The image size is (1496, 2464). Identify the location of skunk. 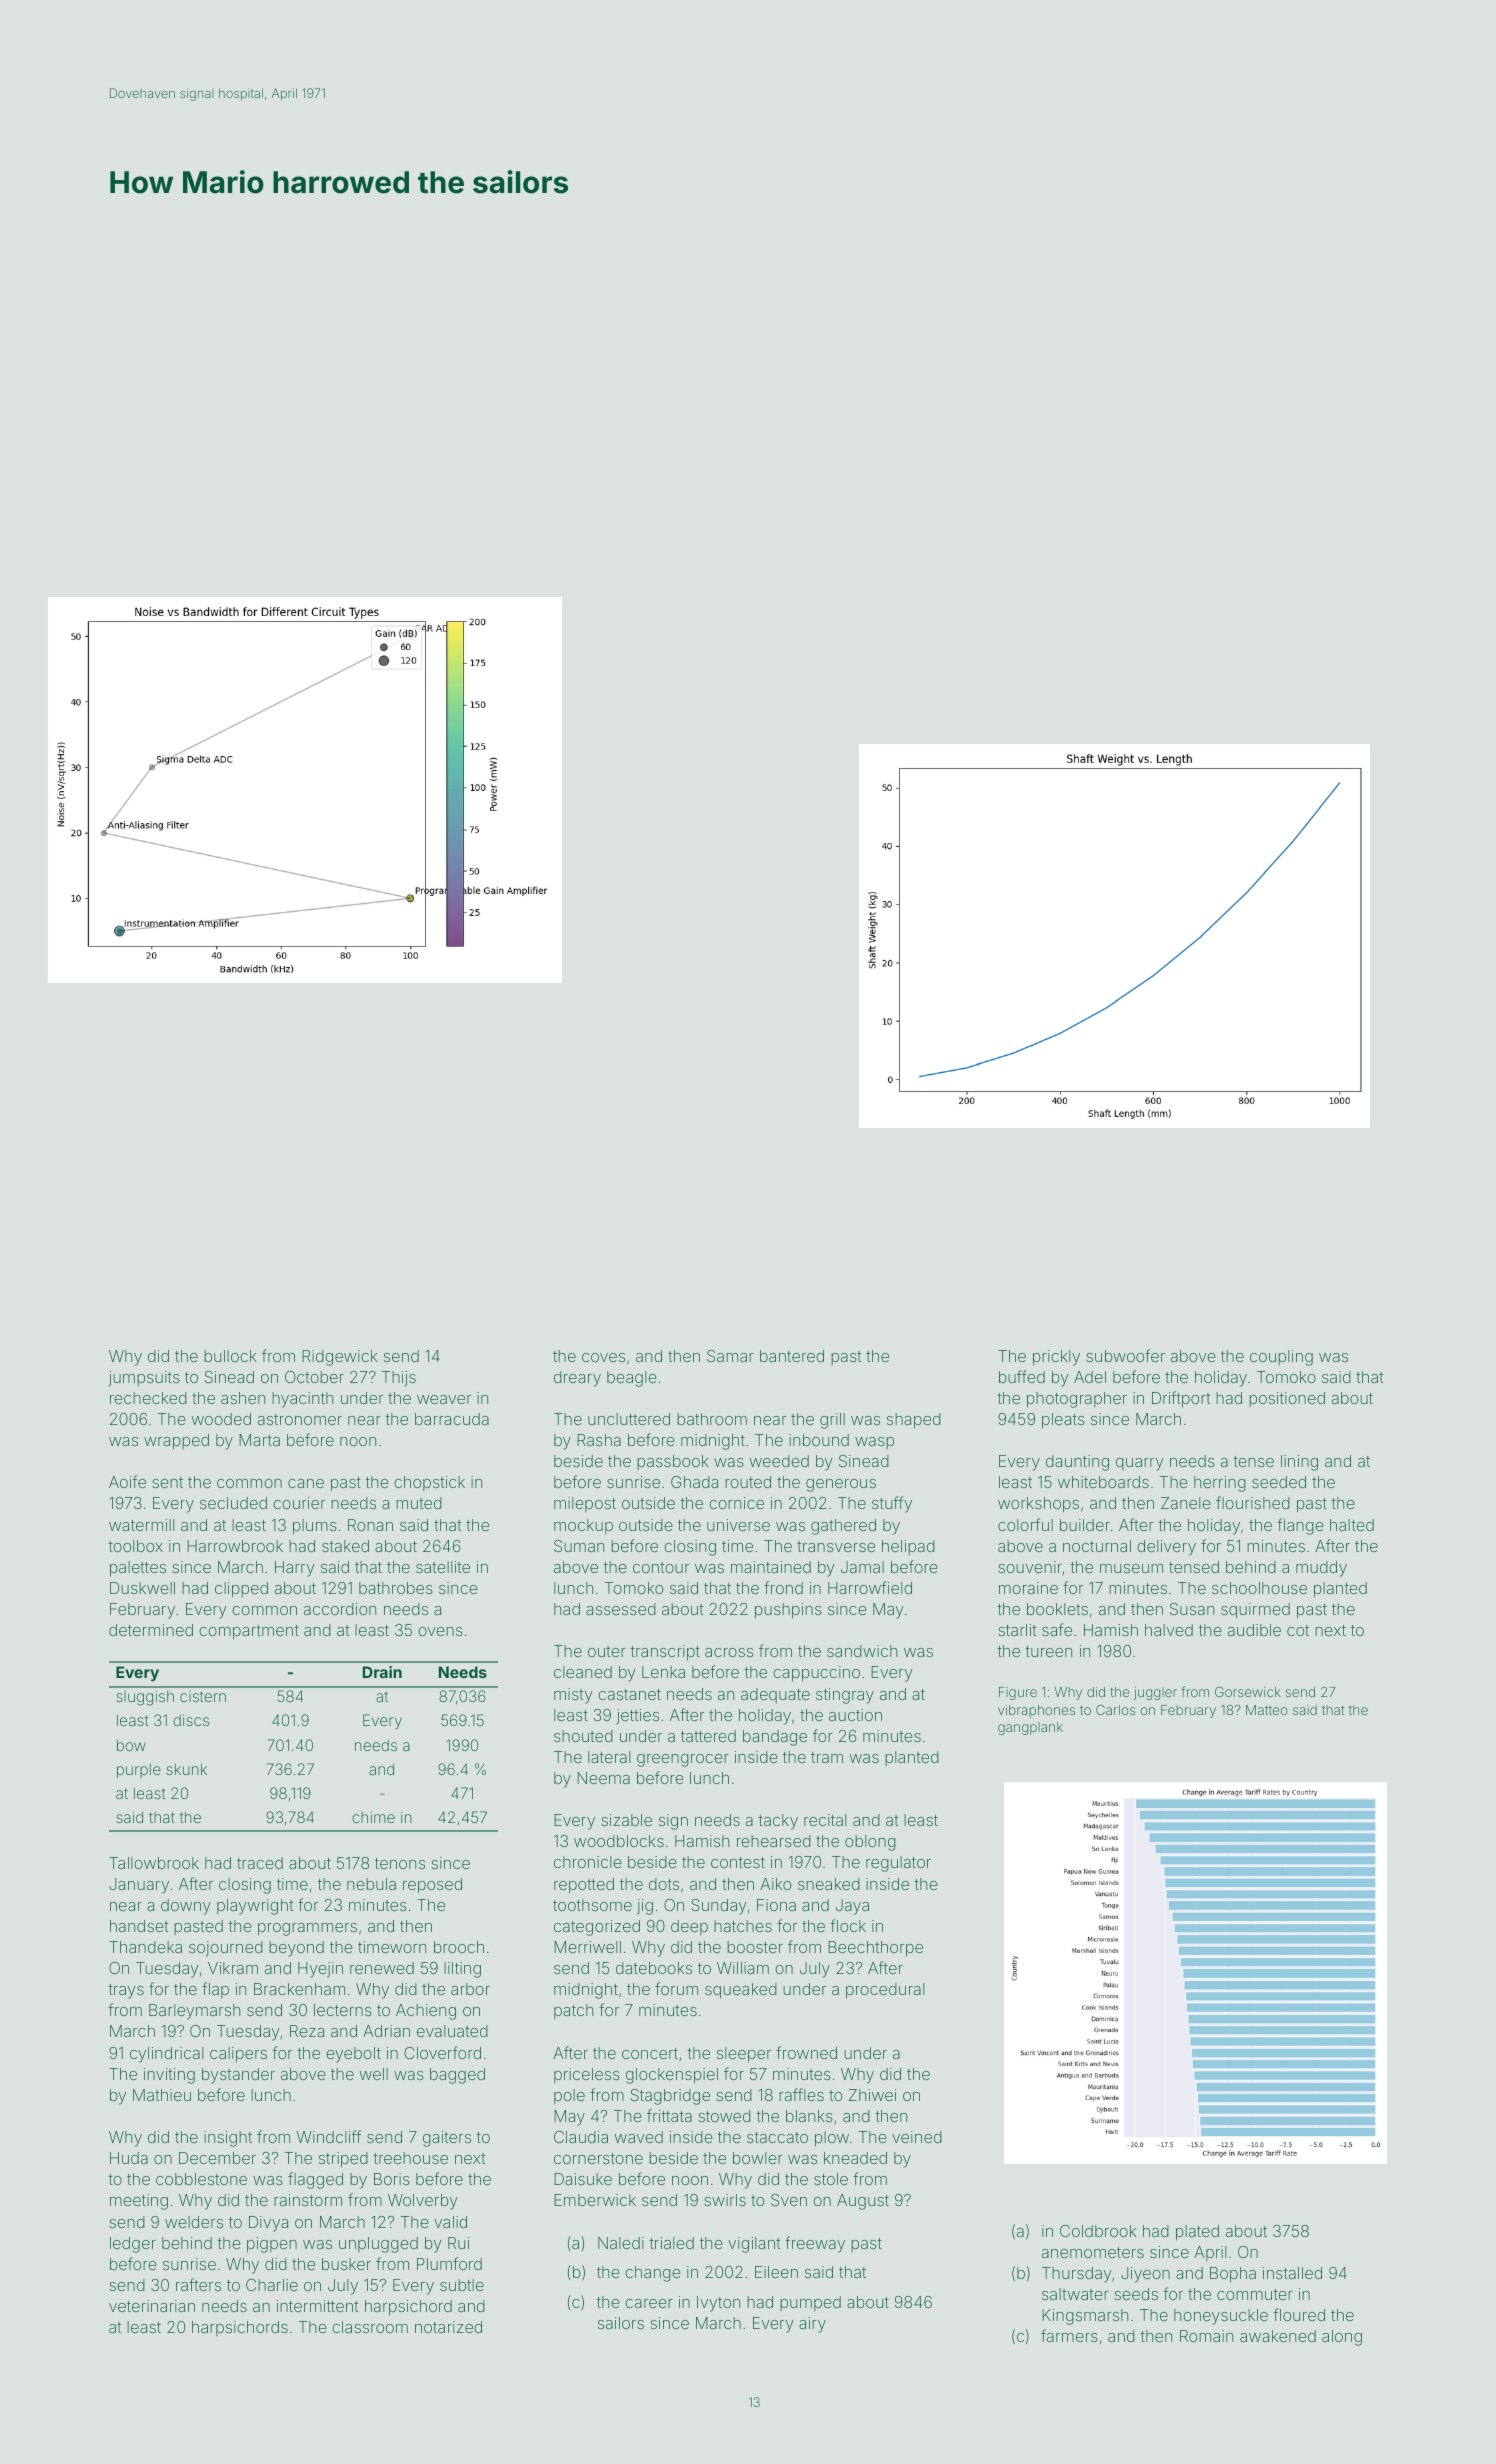
(186, 1769).
